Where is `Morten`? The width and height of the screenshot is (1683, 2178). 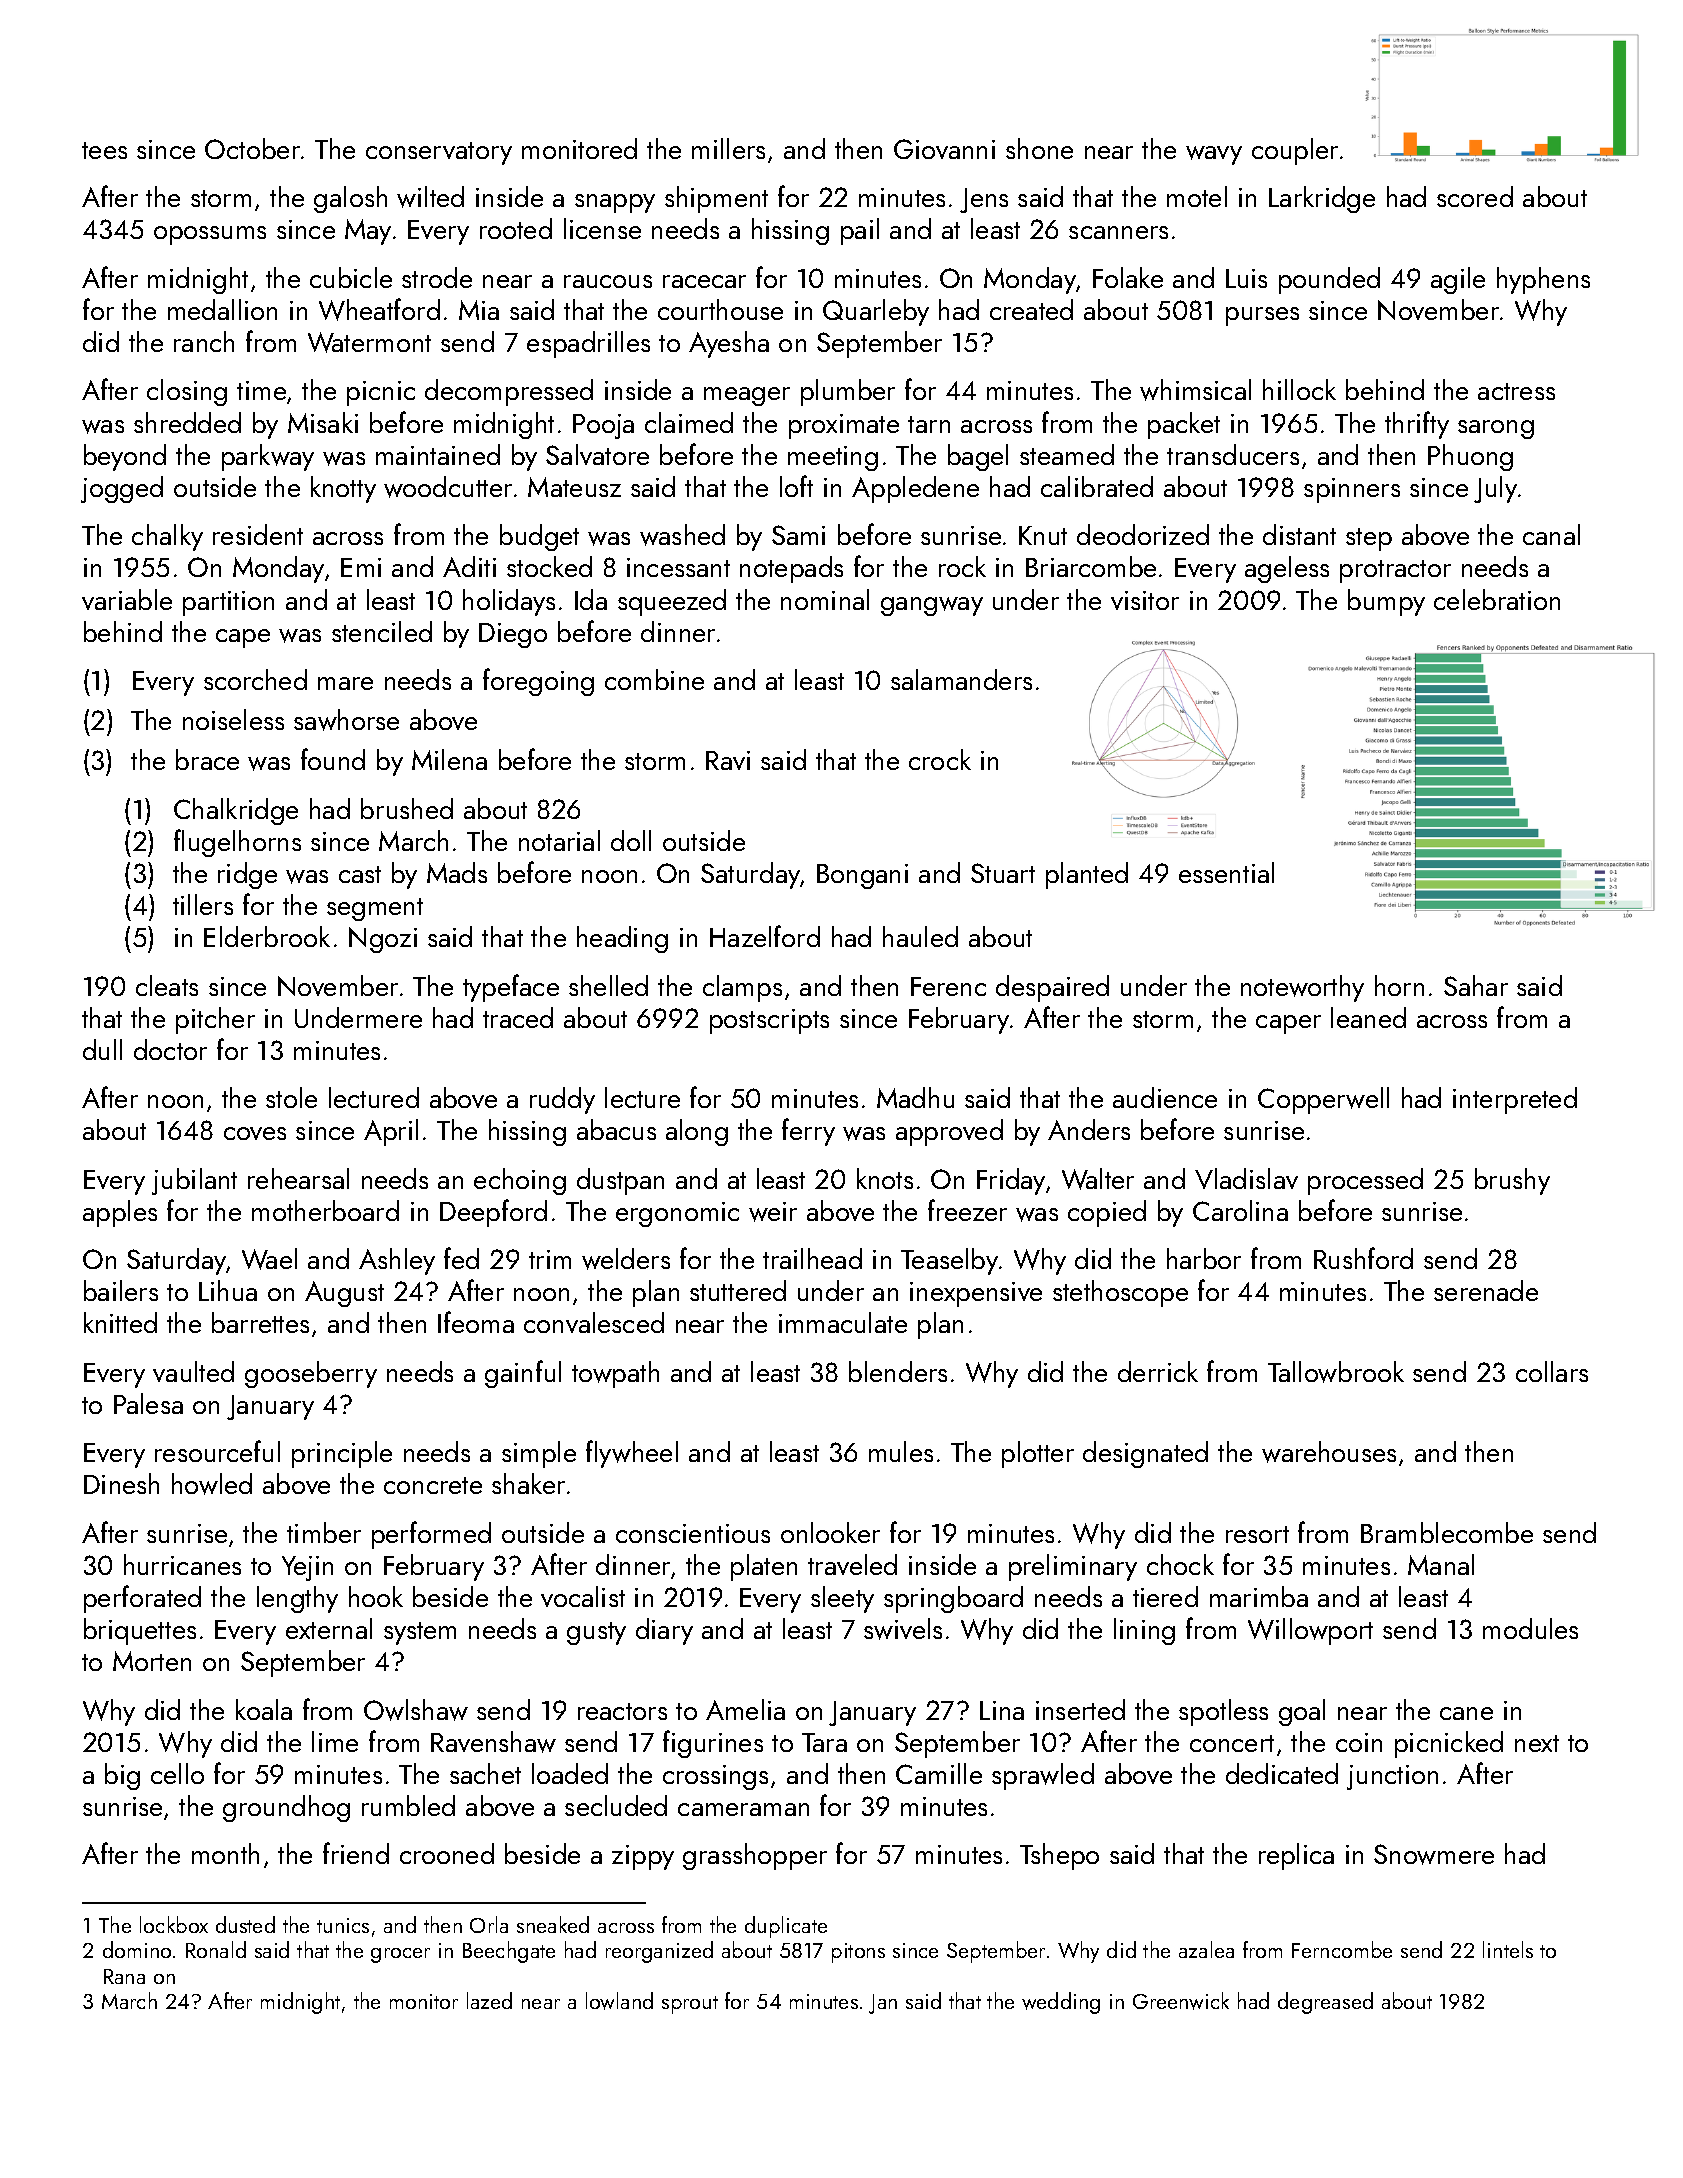
Morten is located at coordinates (152, 1661).
